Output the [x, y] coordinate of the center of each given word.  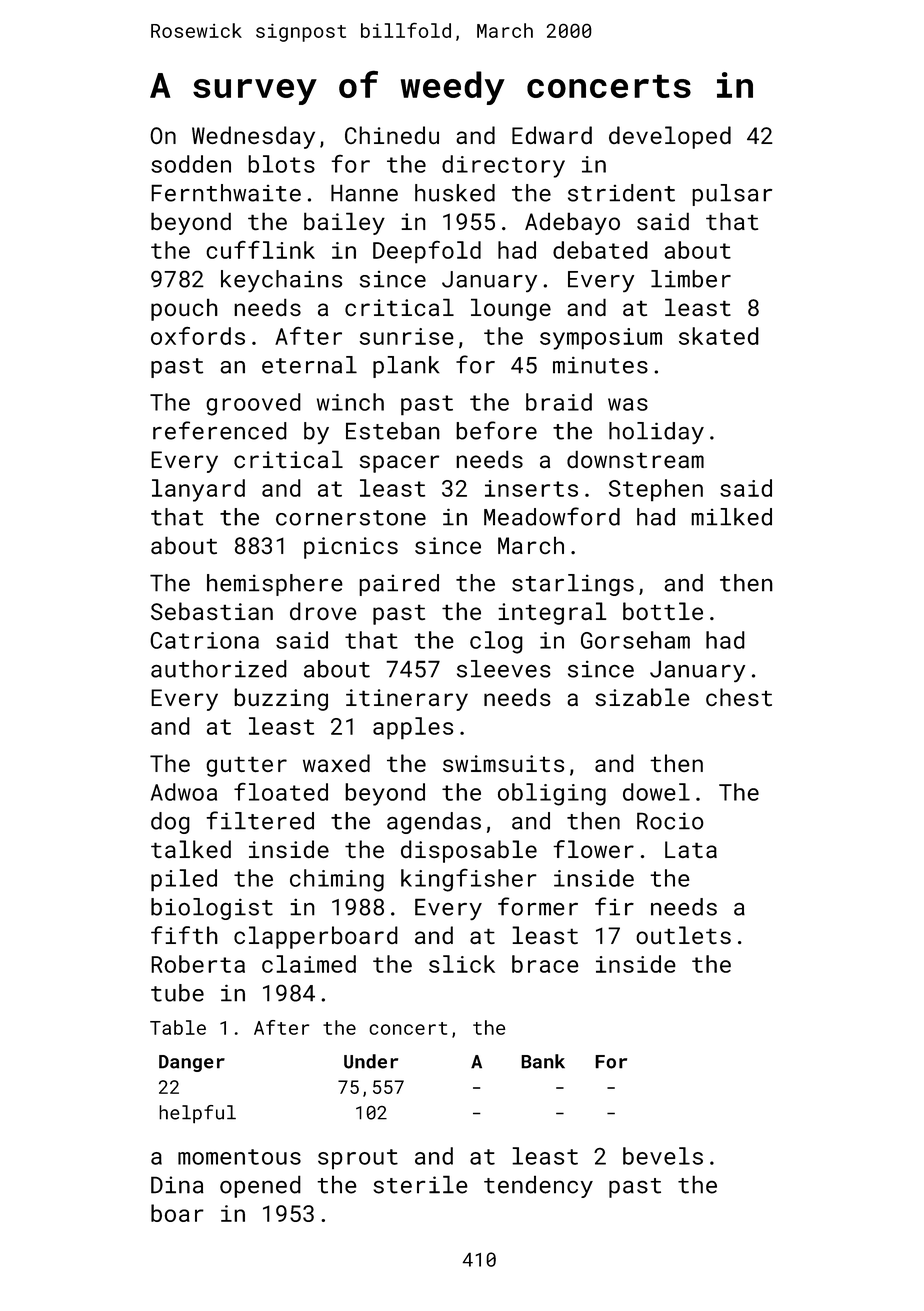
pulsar [732, 195]
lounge [511, 309]
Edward [552, 135]
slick [462, 964]
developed [670, 137]
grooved [253, 404]
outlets [683, 935]
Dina [177, 1185]
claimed [309, 964]
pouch [184, 309]
